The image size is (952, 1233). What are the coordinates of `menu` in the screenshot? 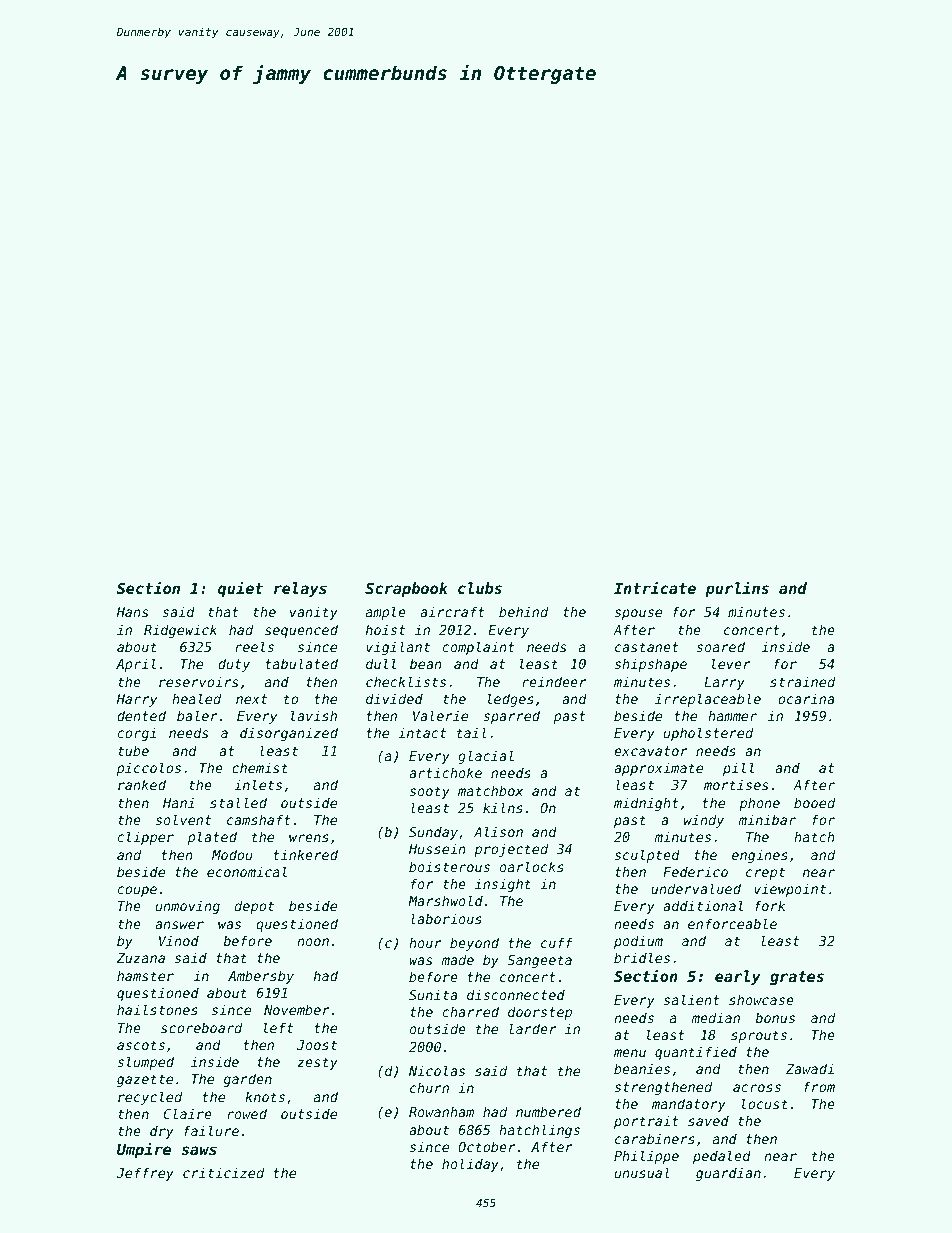 It's located at (630, 1053).
